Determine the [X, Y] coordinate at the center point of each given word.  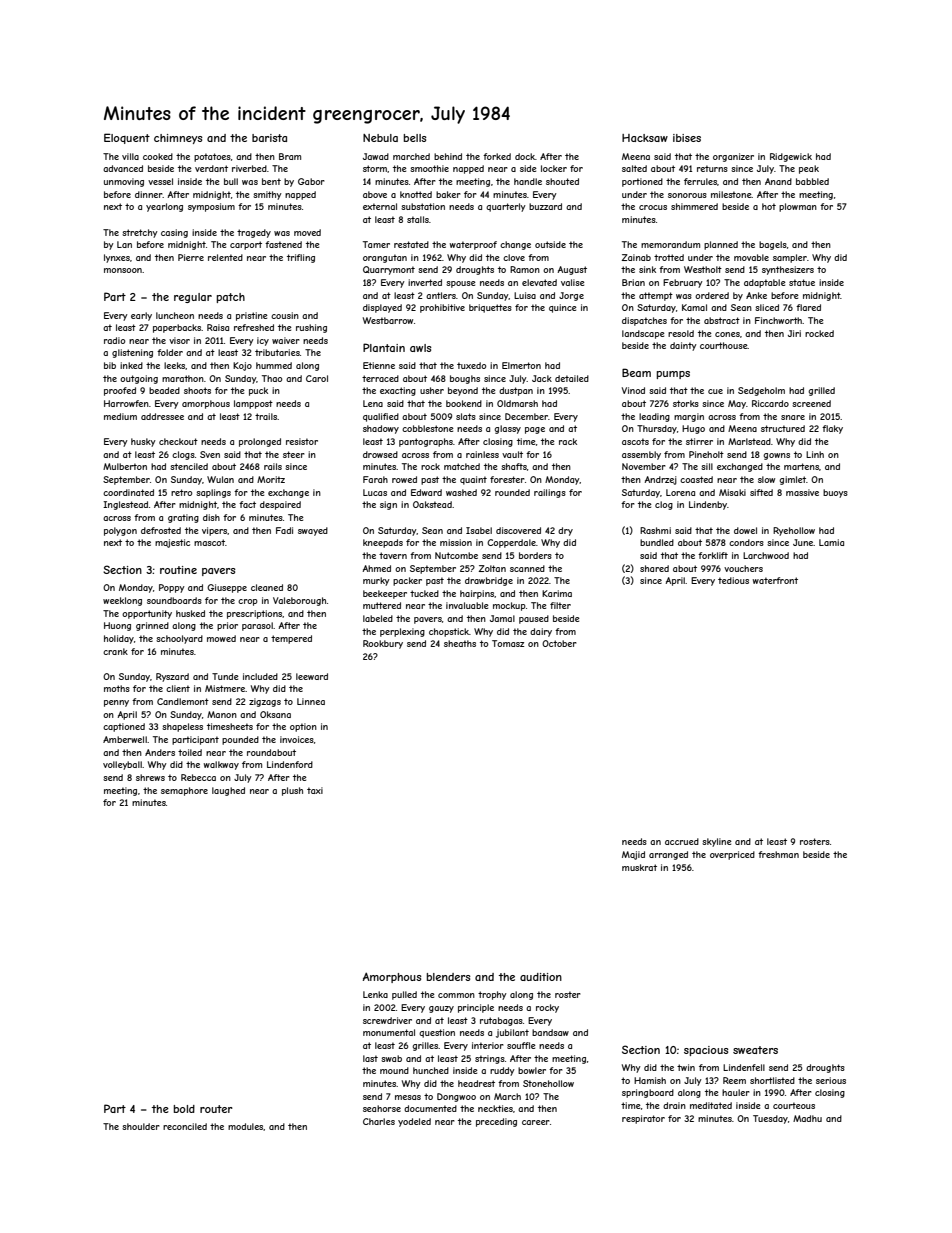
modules [246, 1127]
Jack [542, 378]
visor [179, 340]
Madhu [807, 1118]
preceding [496, 1122]
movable [751, 257]
